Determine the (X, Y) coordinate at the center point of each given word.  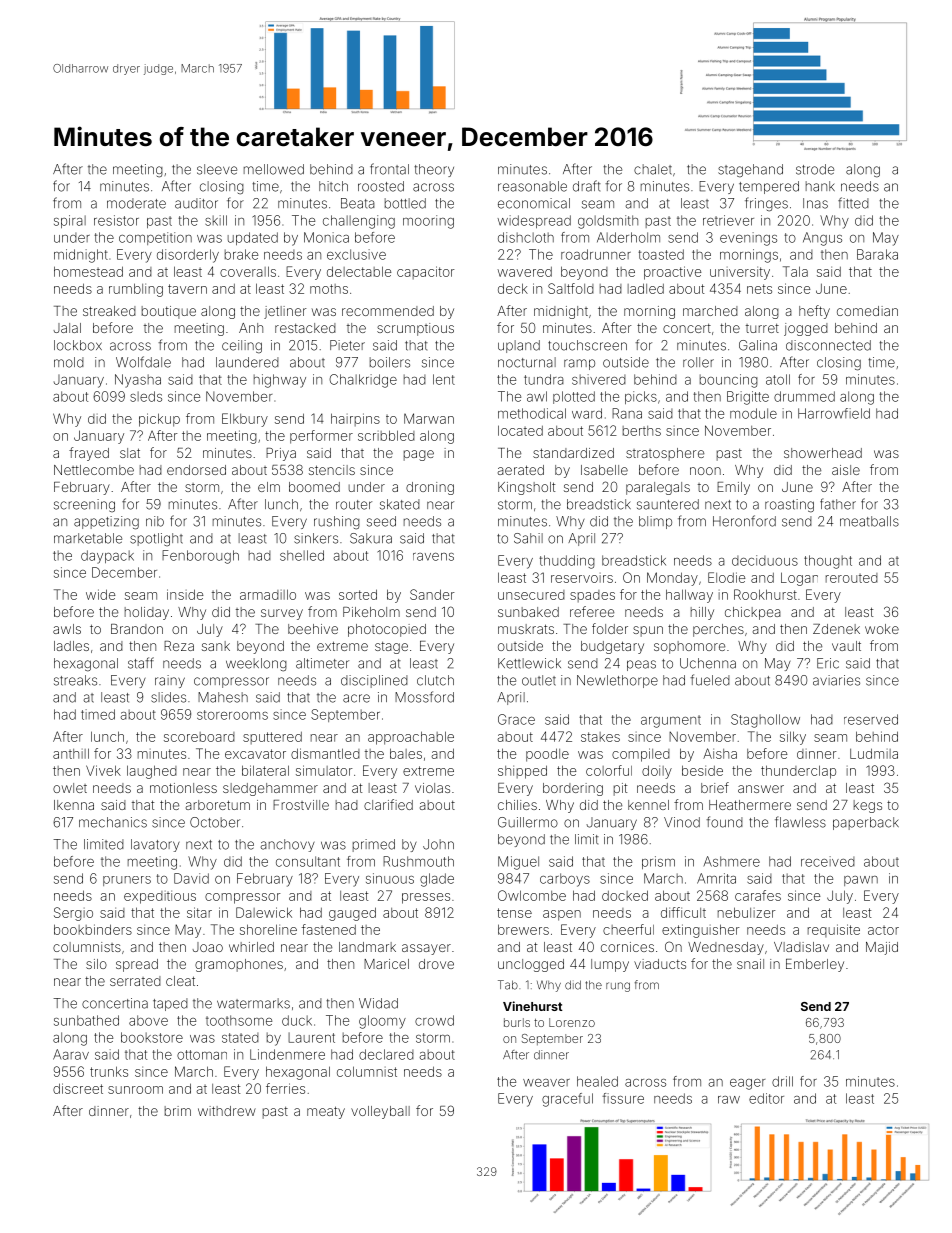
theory (434, 170)
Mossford (424, 697)
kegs (868, 806)
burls (517, 1022)
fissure (623, 1098)
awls (67, 629)
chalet (653, 169)
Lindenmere (287, 1054)
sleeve (217, 169)
